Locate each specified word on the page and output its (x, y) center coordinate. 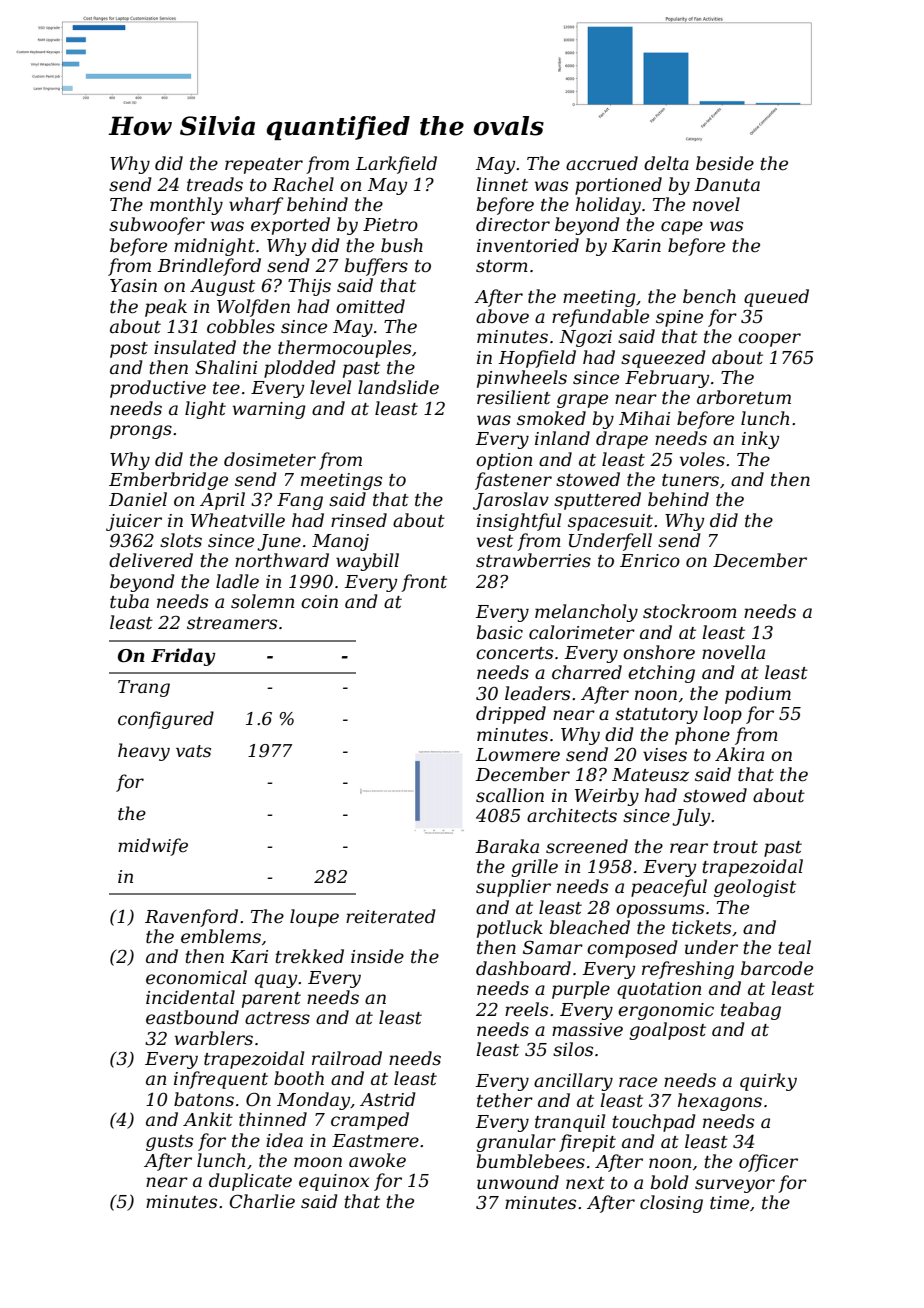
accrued (602, 163)
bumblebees (531, 1161)
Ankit (208, 1119)
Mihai (644, 418)
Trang (144, 688)
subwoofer (157, 226)
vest (495, 541)
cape (682, 228)
